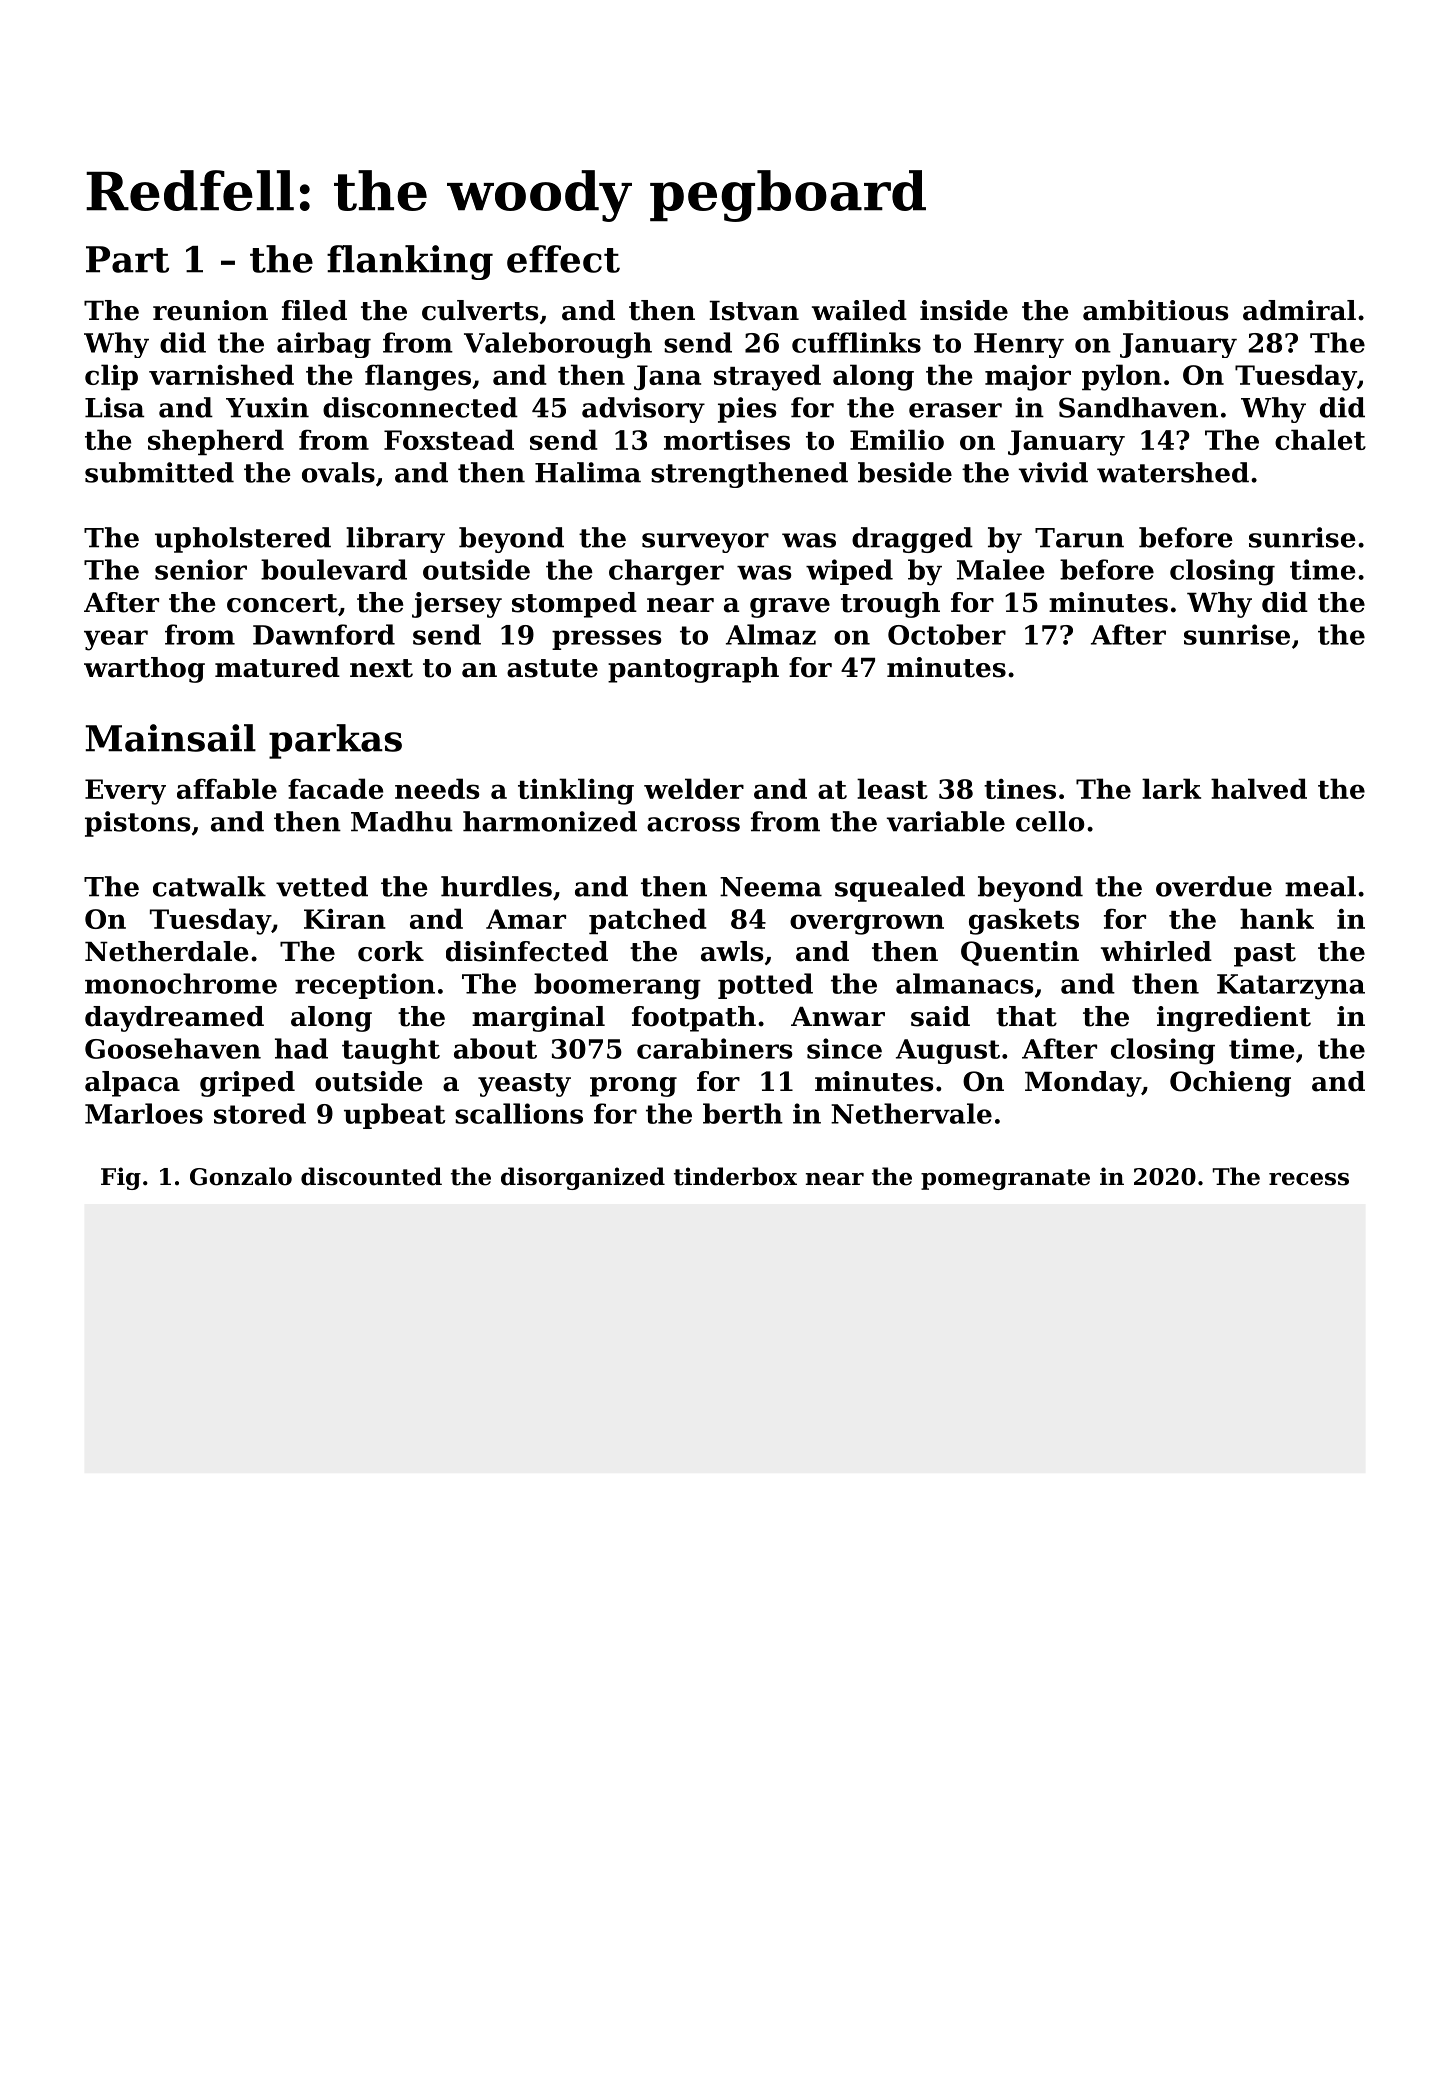 The height and width of the image is (2100, 1450). What do you see at coordinates (1053, 472) in the image?
I see `vivid` at bounding box center [1053, 472].
